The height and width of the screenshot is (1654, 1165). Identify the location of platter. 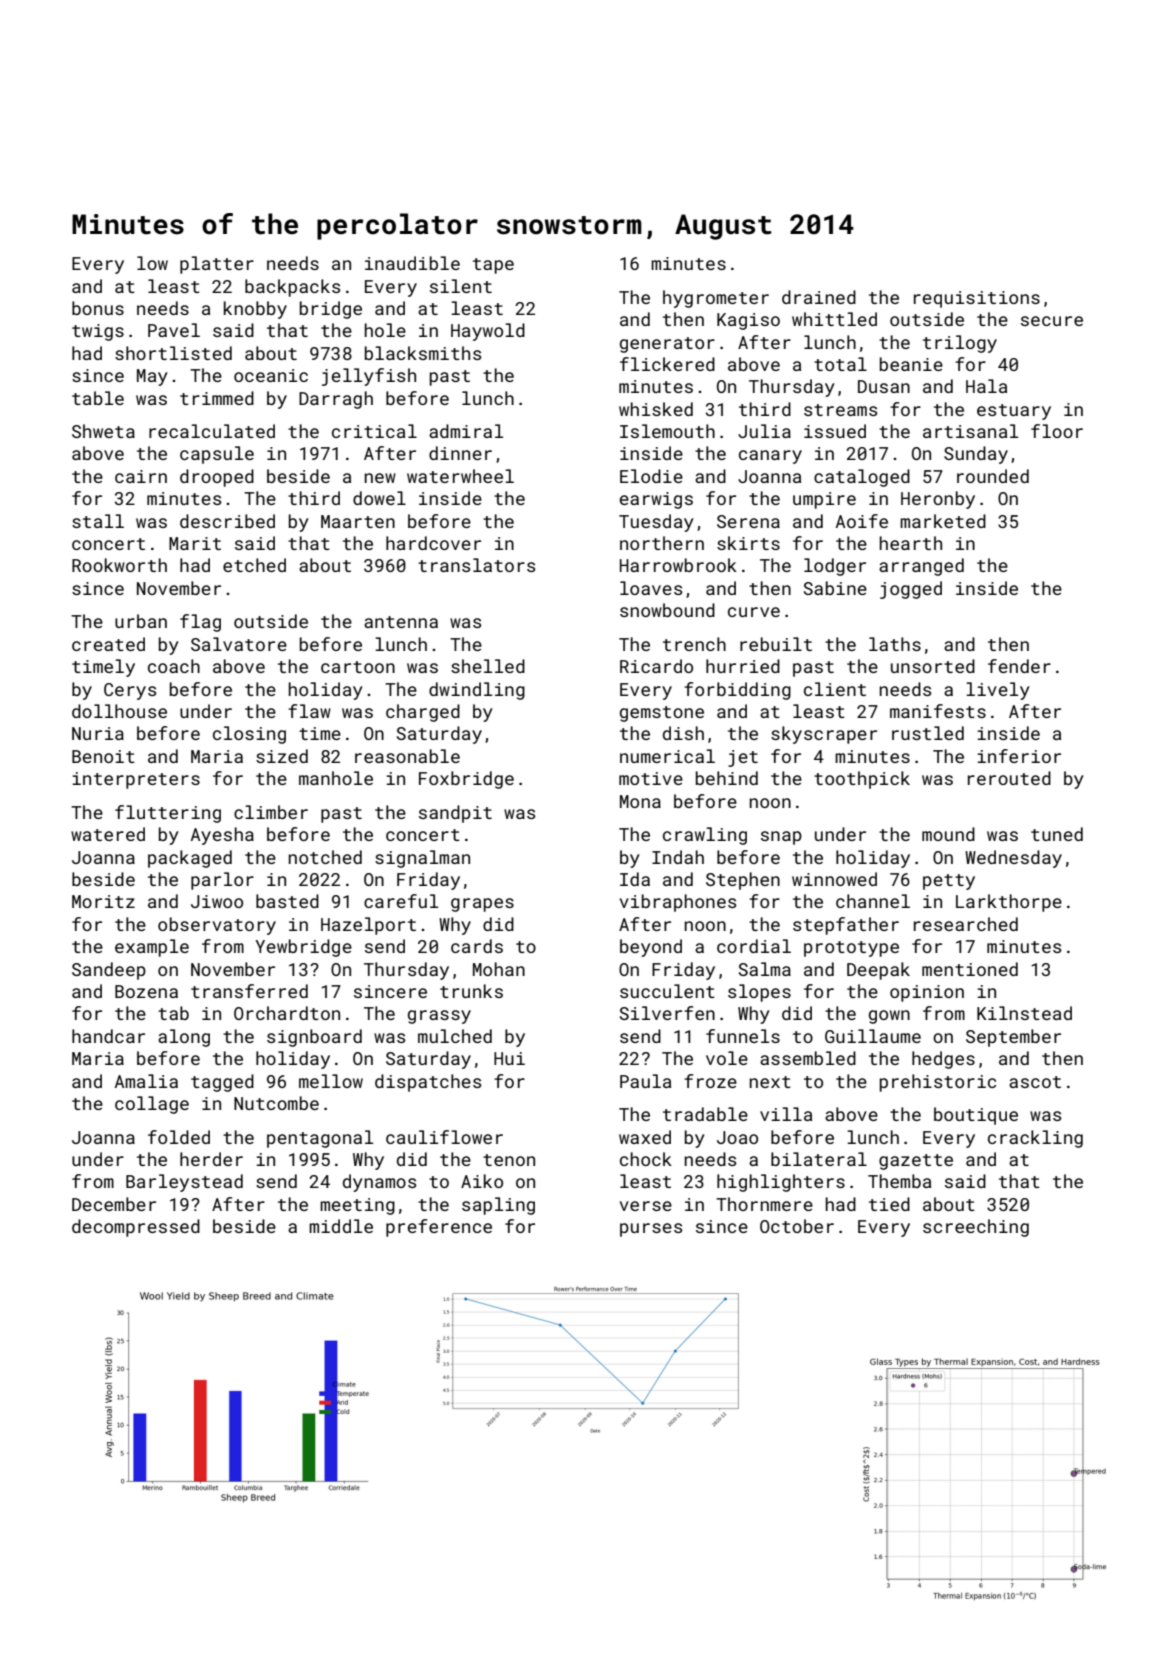
(217, 265).
